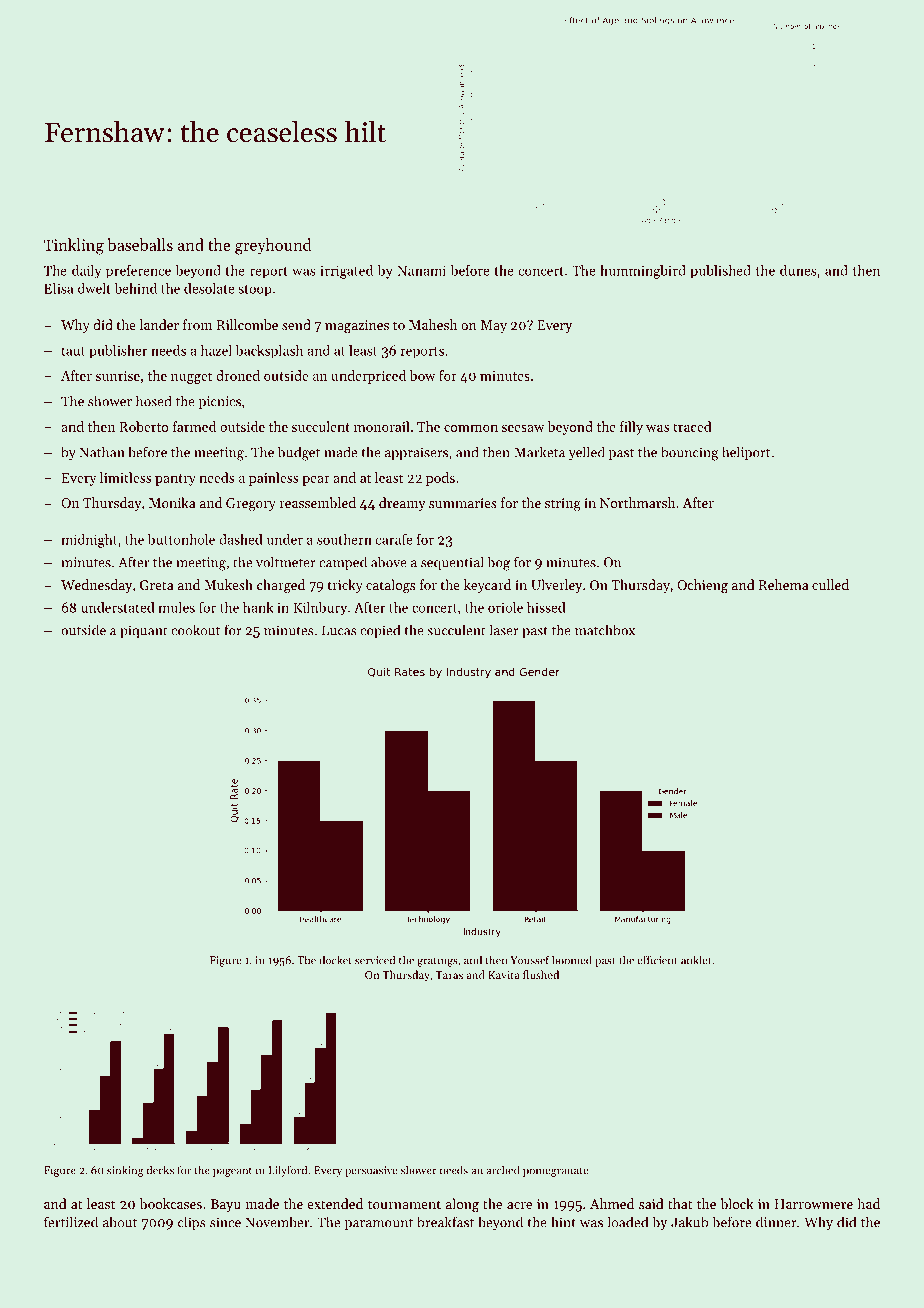 The image size is (924, 1308). Describe the element at coordinates (471, 428) in the screenshot. I see `common` at that location.
